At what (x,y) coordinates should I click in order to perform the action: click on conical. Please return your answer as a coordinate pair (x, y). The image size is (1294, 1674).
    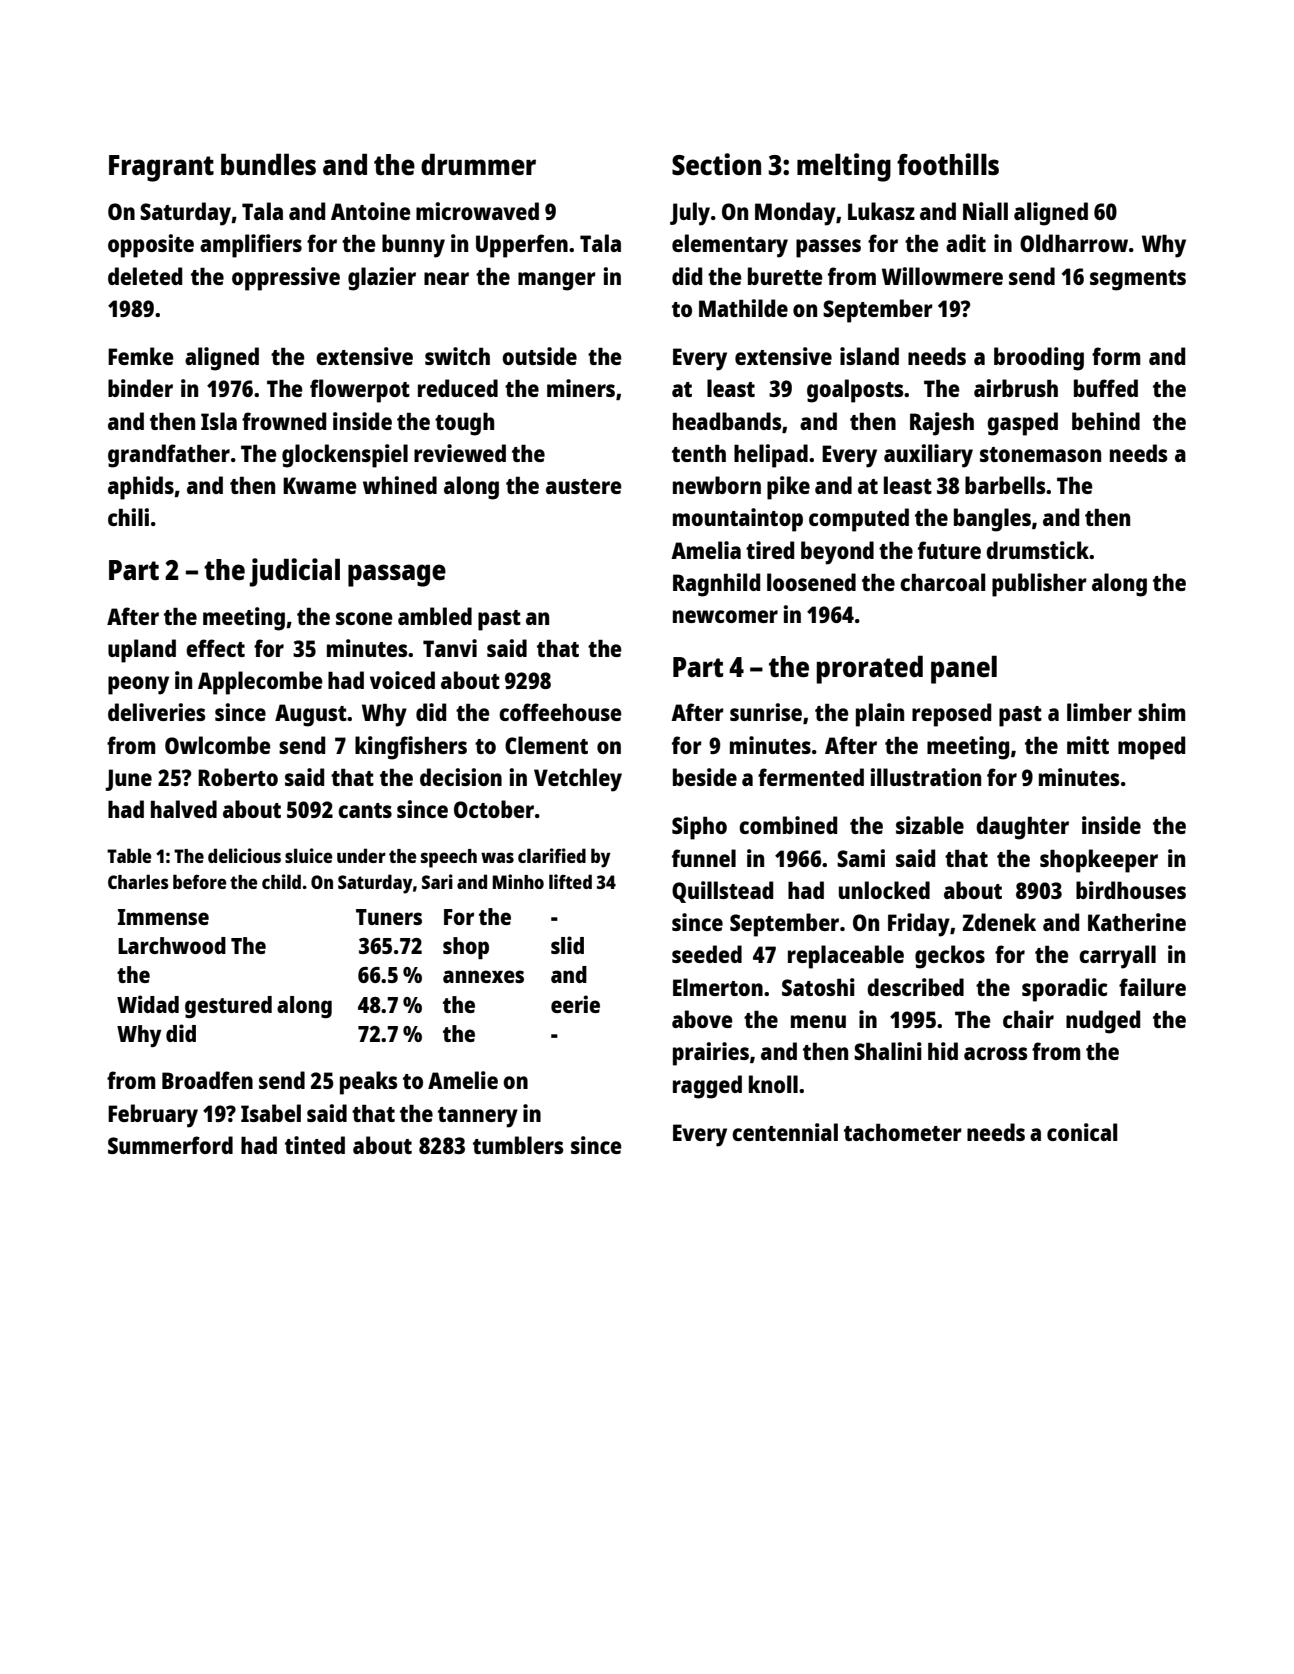
    Looking at the image, I should click on (1082, 1132).
